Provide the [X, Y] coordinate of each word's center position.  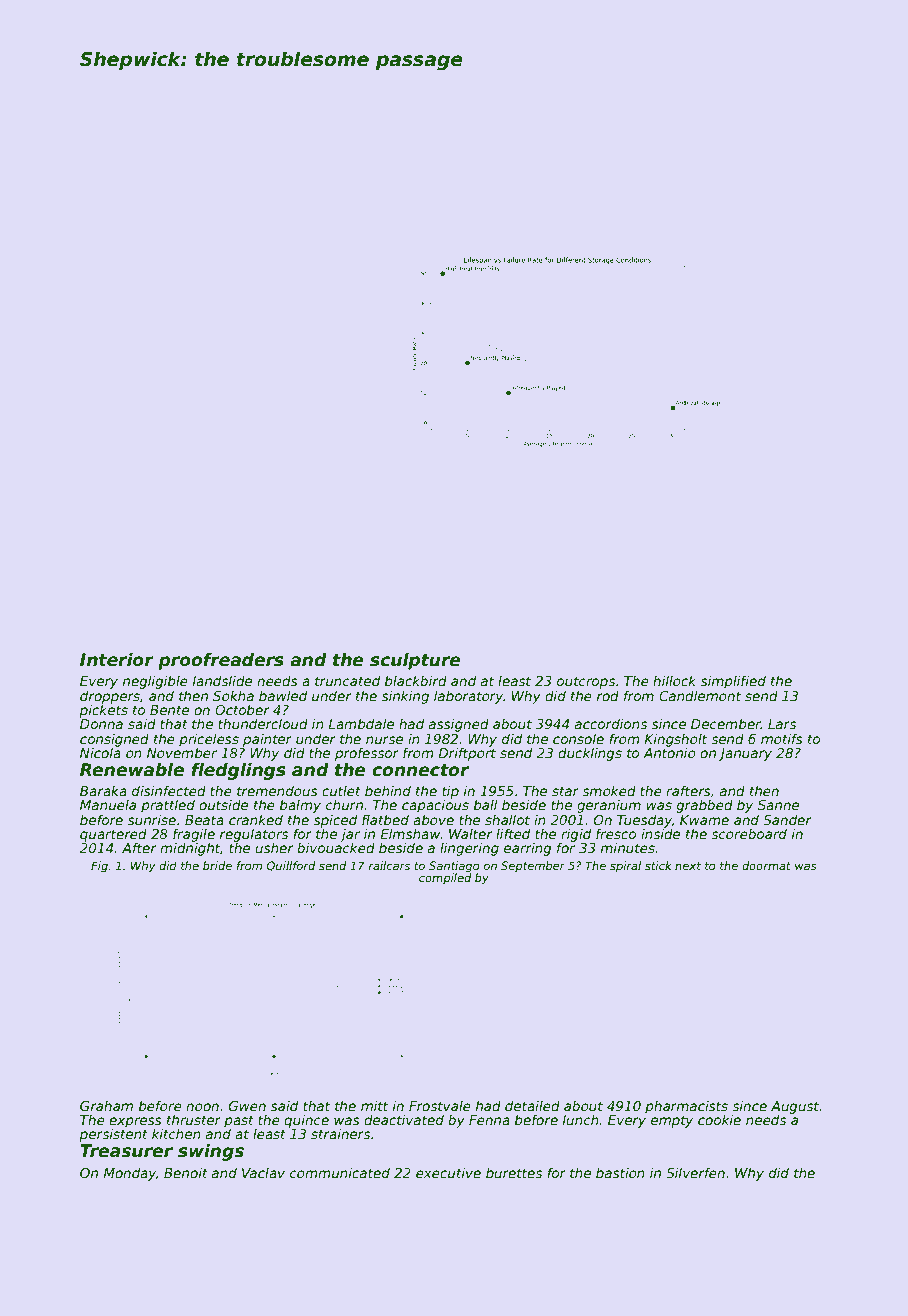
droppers [110, 697]
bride [217, 865]
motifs [782, 738]
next [688, 866]
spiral [625, 867]
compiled [445, 878]
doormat [766, 865]
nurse [384, 740]
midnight [190, 849]
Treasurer [126, 1151]
